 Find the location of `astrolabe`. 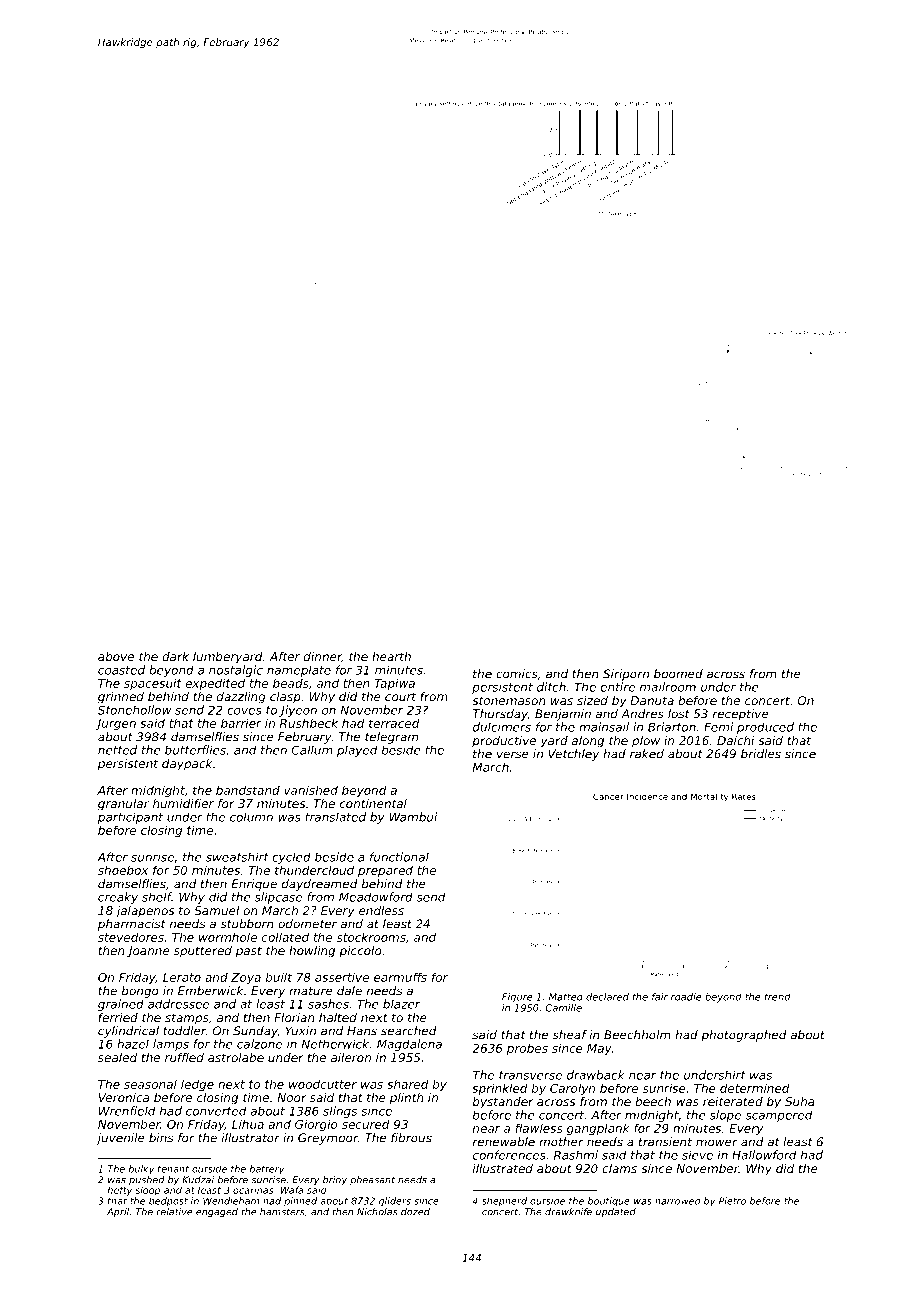

astrolabe is located at coordinates (236, 1057).
